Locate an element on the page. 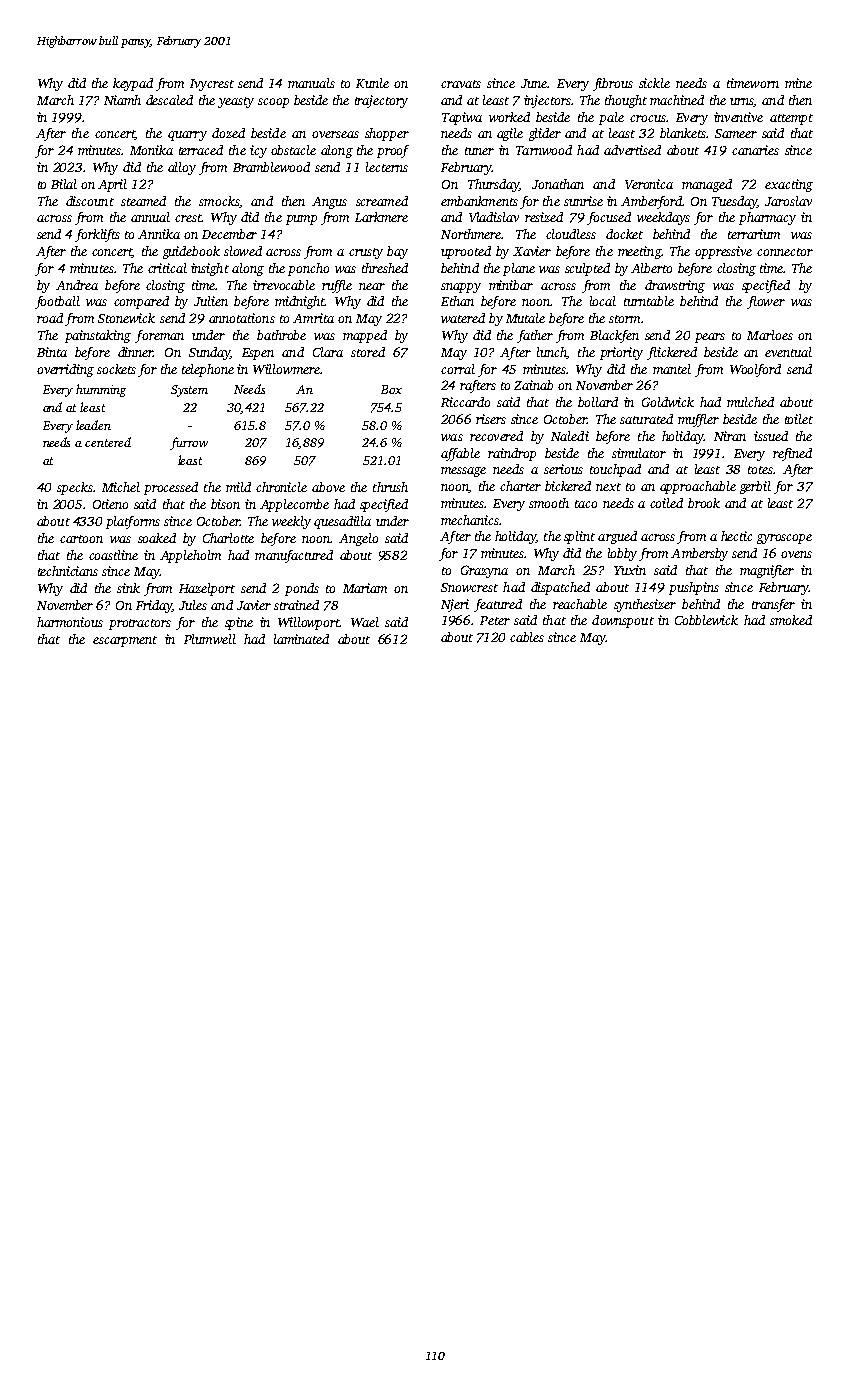 The height and width of the image is (1400, 849). Niran is located at coordinates (730, 436).
